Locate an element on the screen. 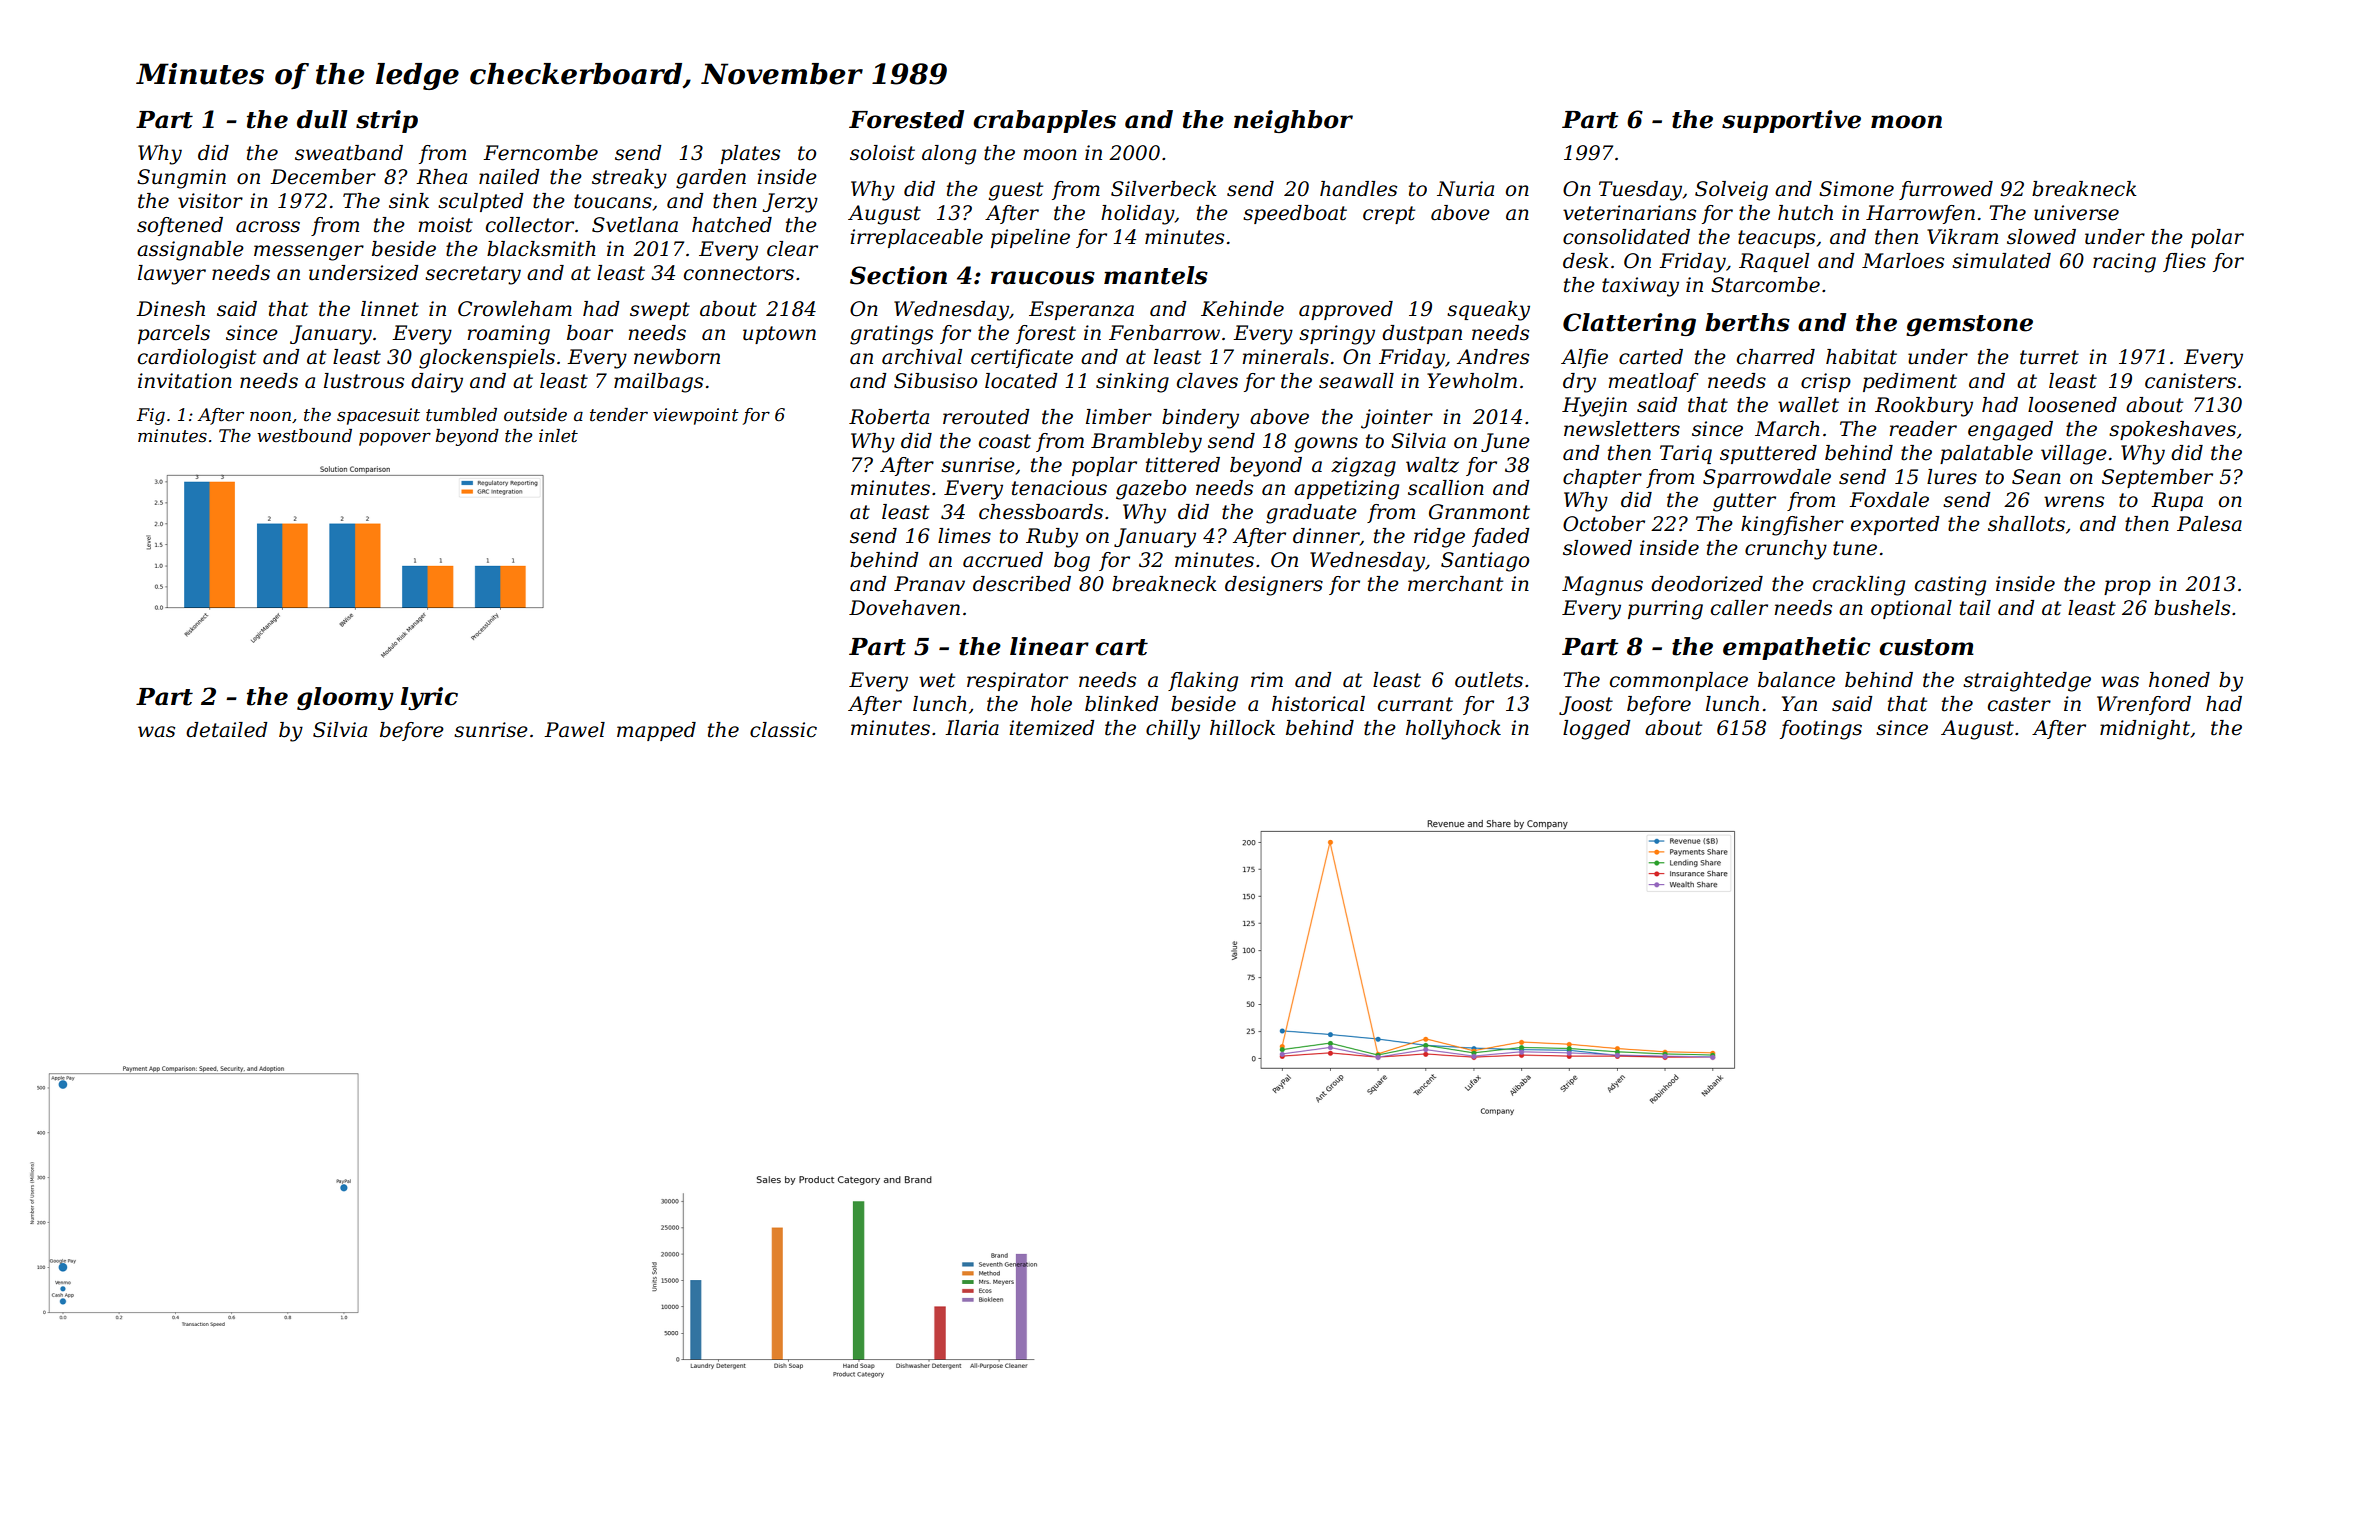 The image size is (2380, 1540). chilly is located at coordinates (1173, 730).
